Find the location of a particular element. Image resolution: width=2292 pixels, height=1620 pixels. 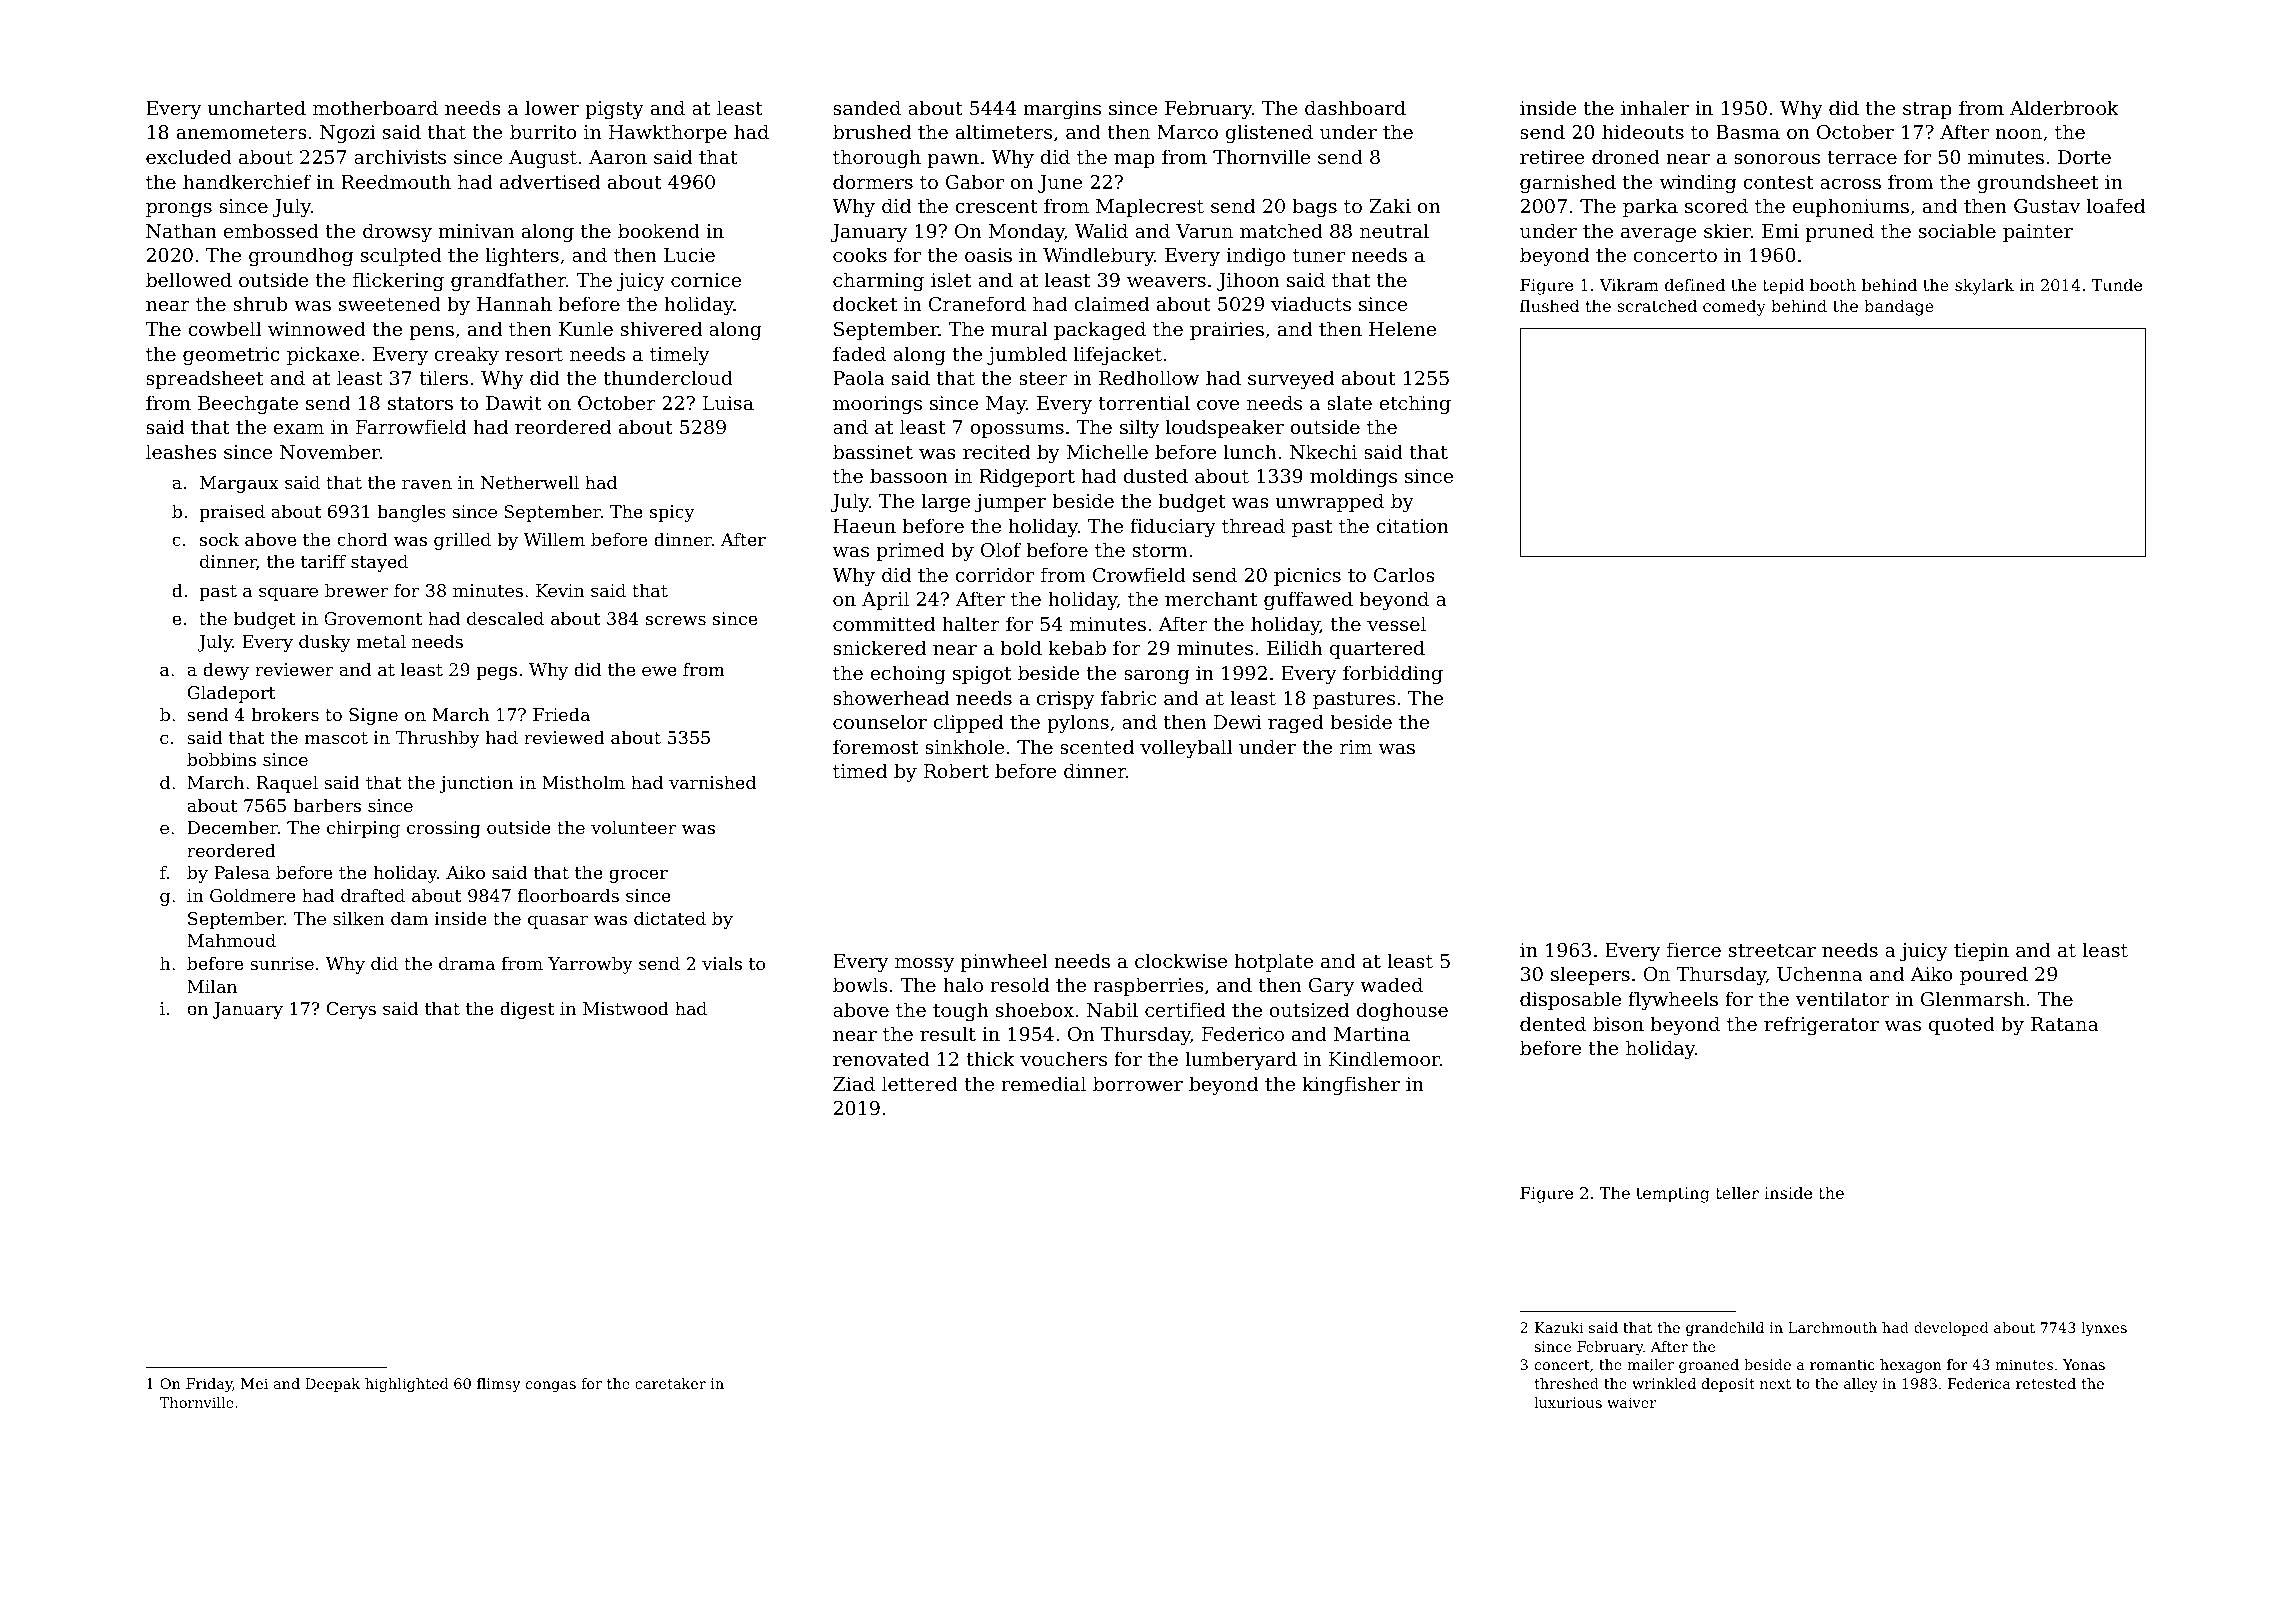

skylark is located at coordinates (1984, 286).
